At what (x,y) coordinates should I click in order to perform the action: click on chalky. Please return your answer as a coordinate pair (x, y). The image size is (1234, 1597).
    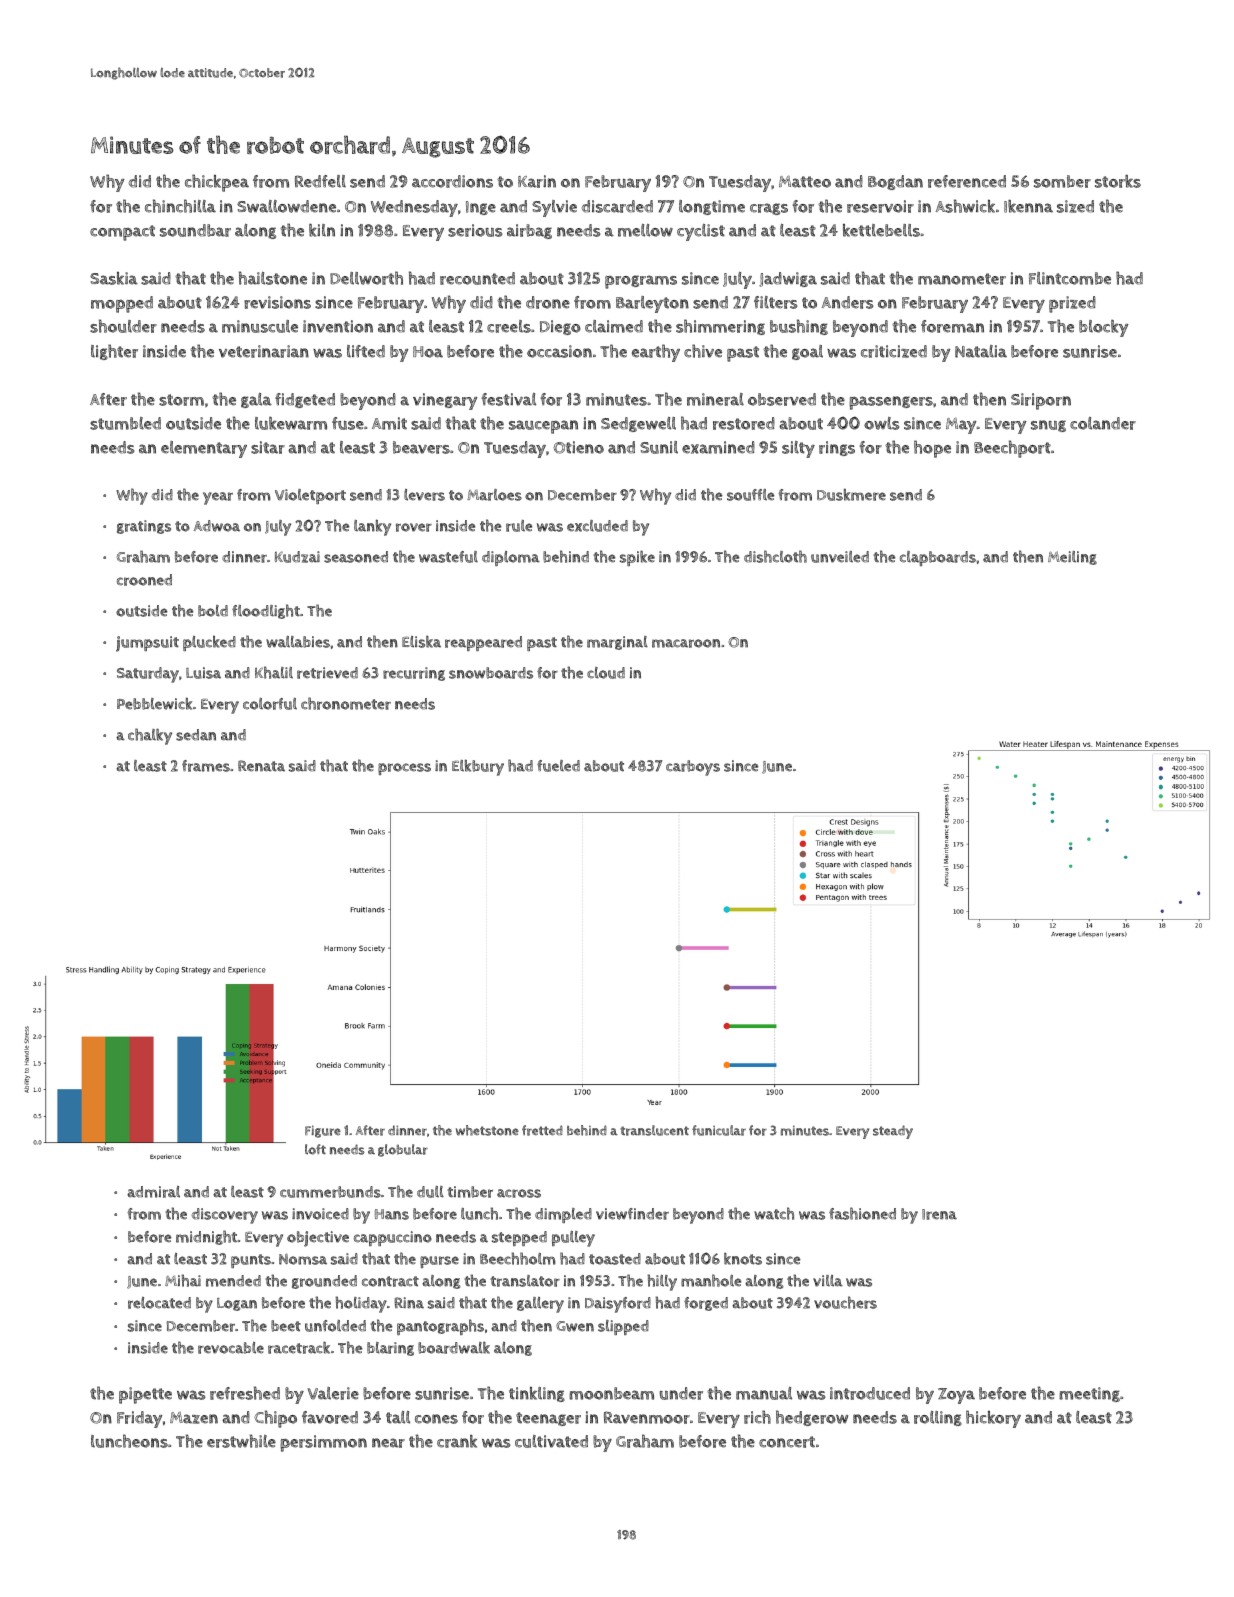
    Looking at the image, I should click on (150, 736).
